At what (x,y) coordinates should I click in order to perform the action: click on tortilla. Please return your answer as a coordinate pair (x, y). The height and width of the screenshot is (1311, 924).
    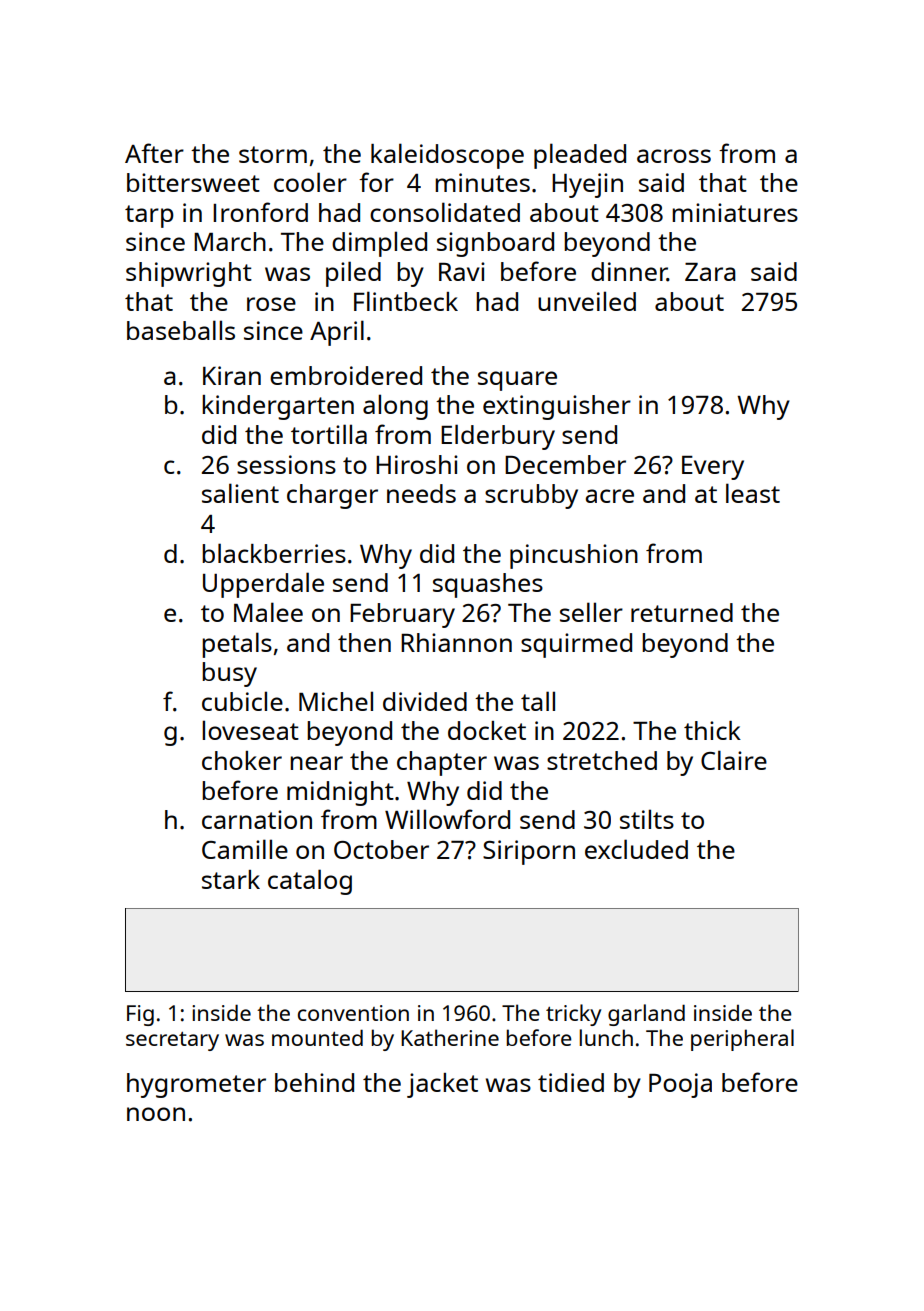
    Looking at the image, I should click on (329, 434).
